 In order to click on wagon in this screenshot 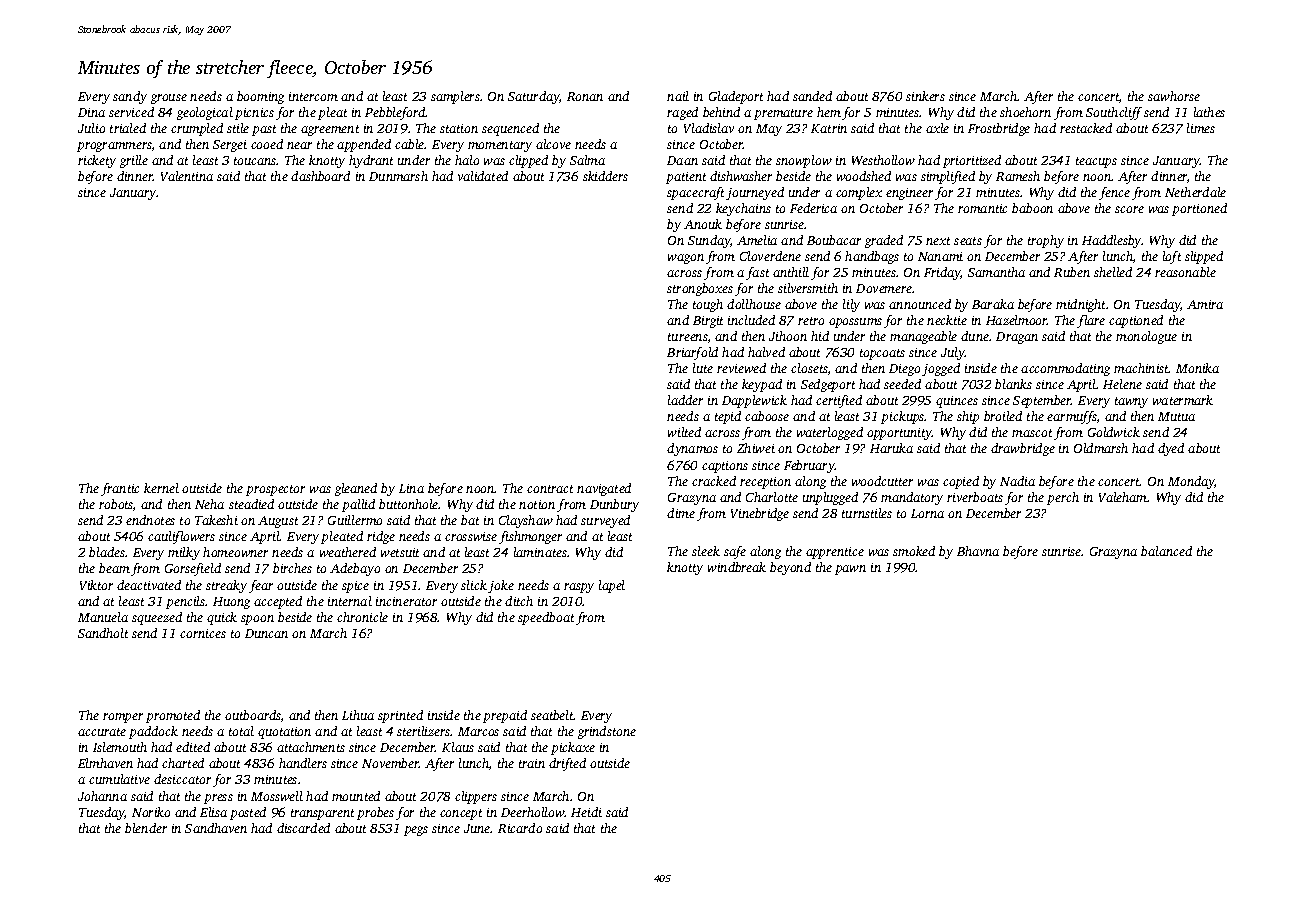, I will do `click(686, 259)`.
